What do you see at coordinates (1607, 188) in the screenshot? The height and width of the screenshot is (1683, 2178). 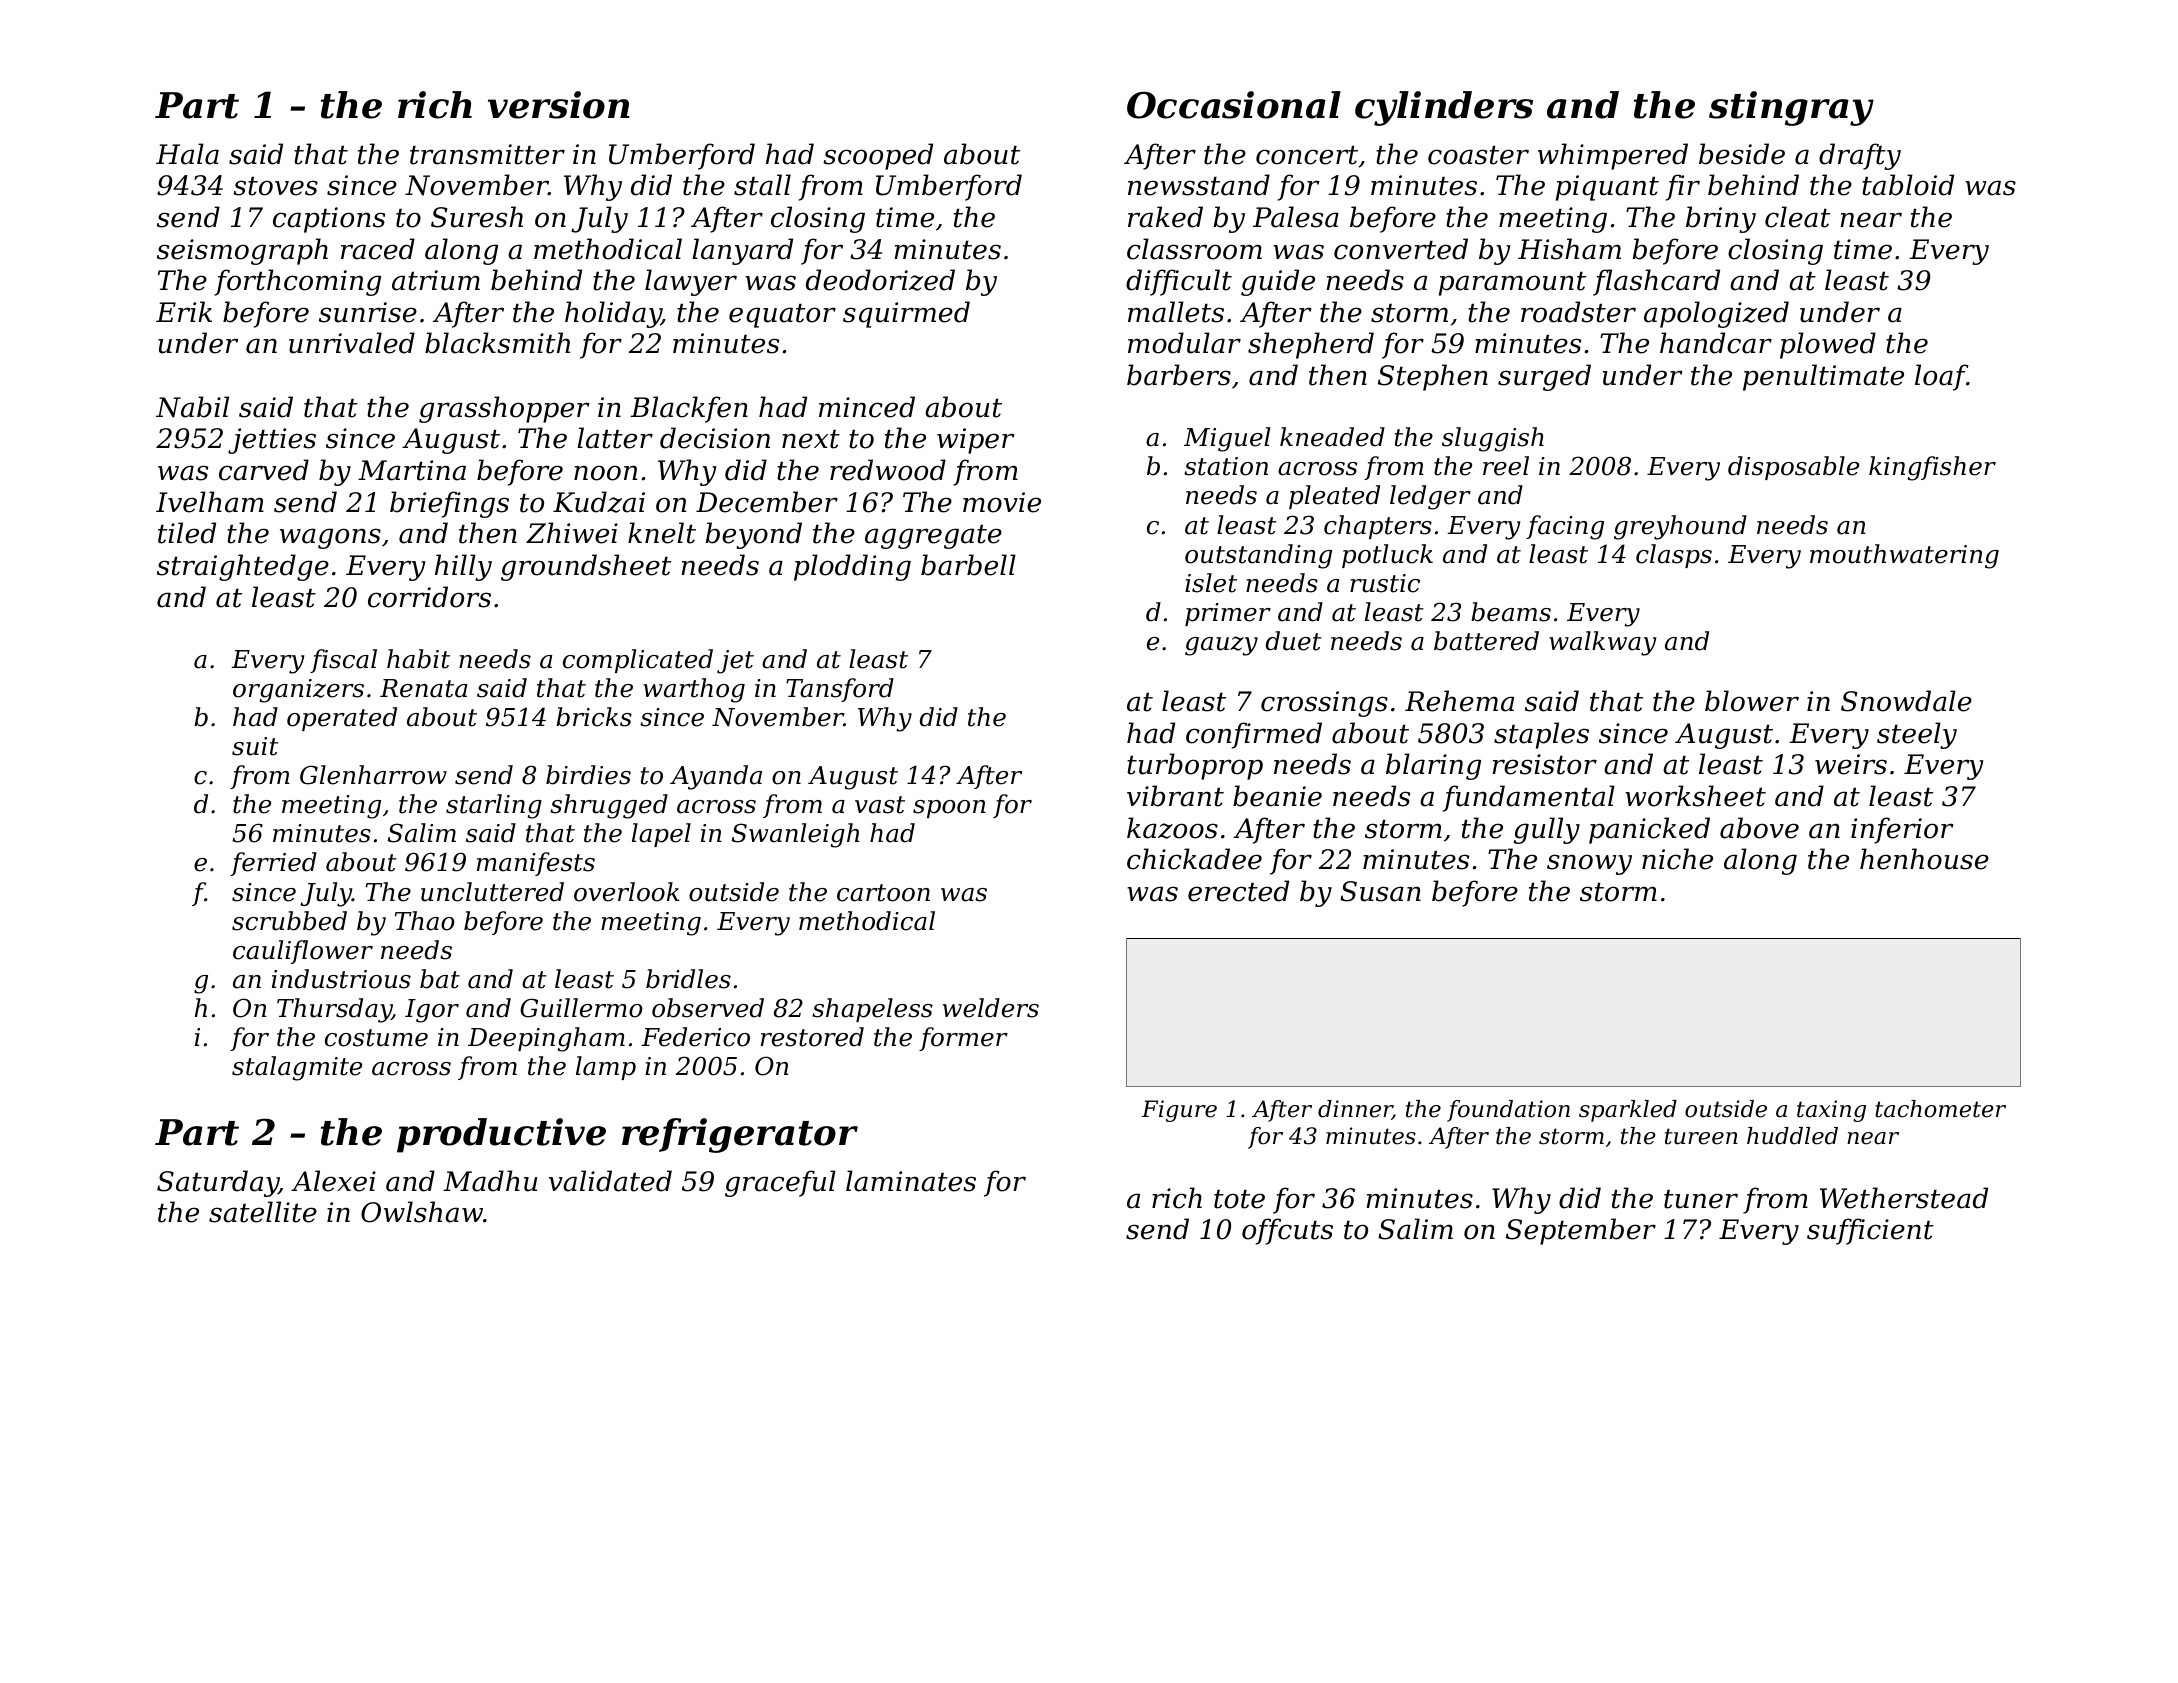 I see `piquant` at bounding box center [1607, 188].
